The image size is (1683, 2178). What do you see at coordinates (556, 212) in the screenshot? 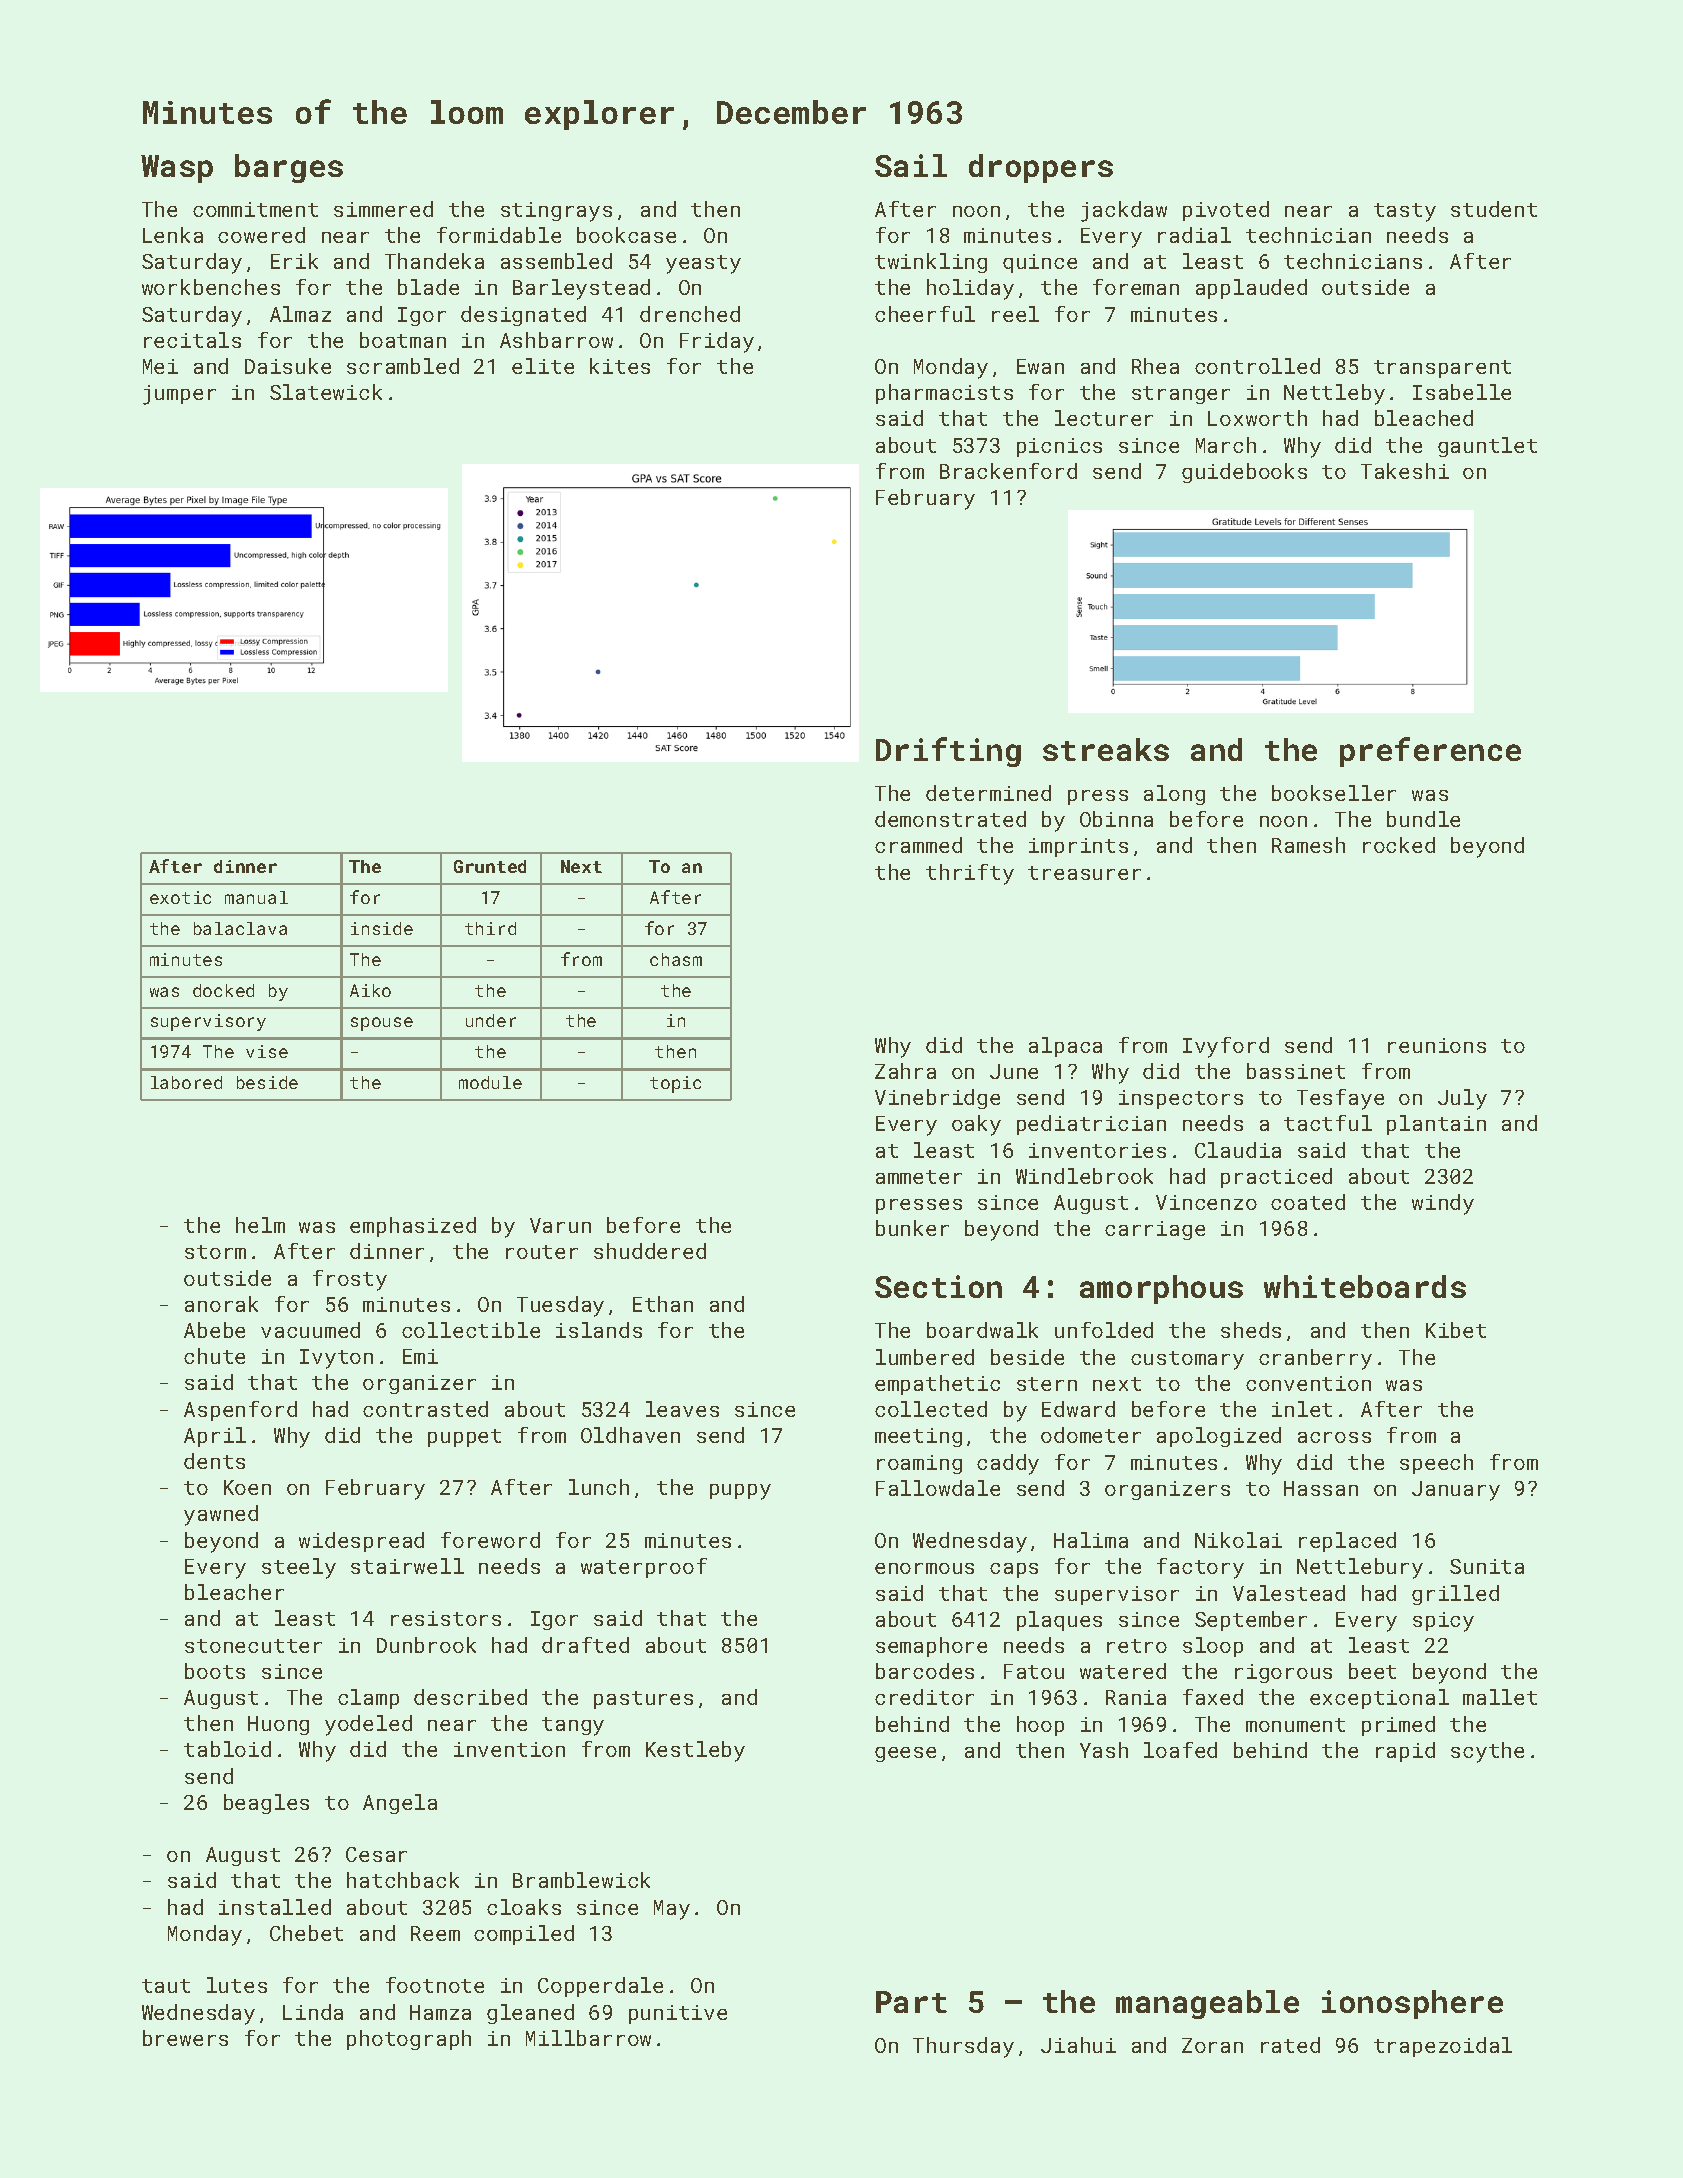
I see `stingrays` at bounding box center [556, 212].
